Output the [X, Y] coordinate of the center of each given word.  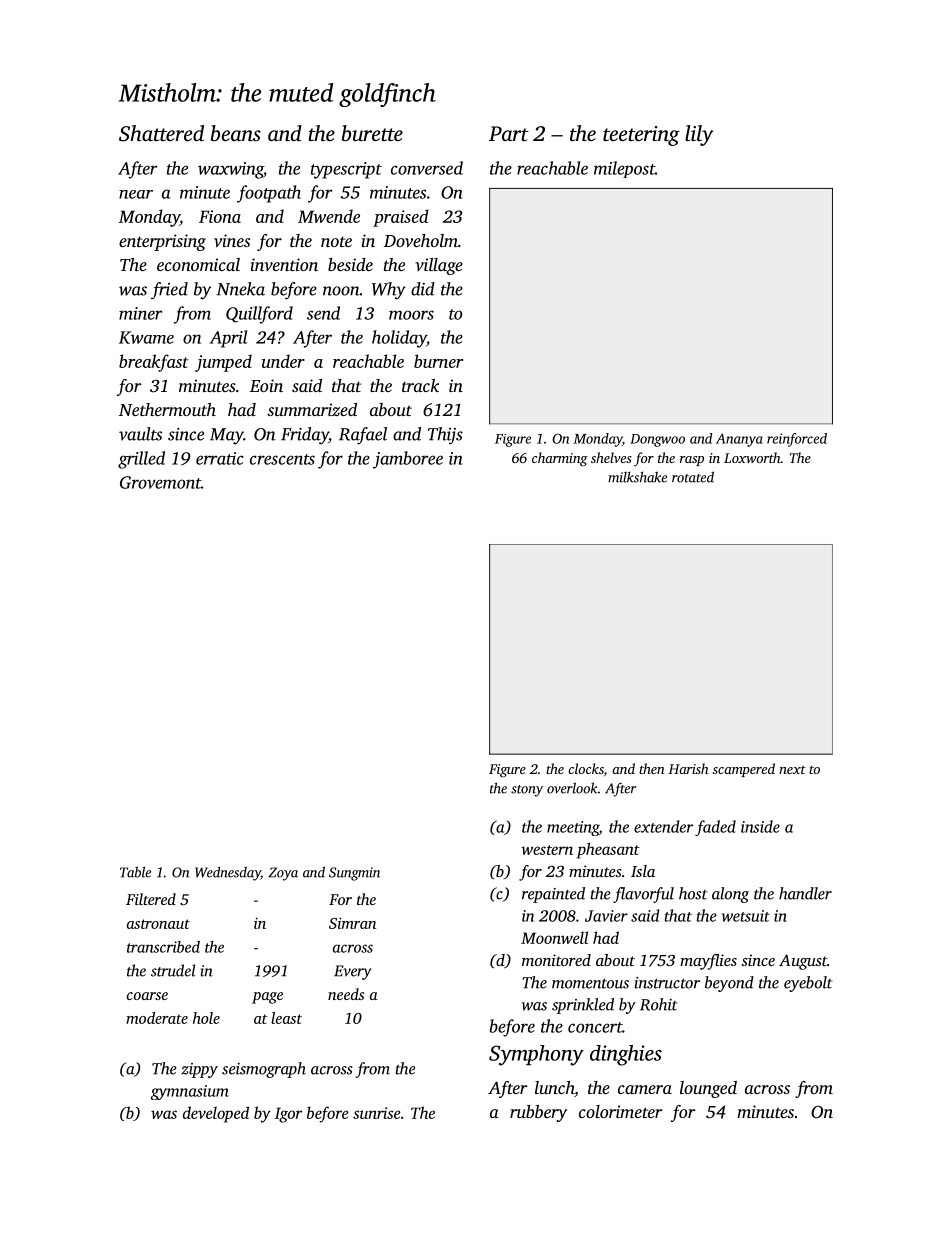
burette [372, 133]
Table [135, 872]
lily [699, 135]
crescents [282, 459]
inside [760, 826]
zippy [199, 1070]
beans [236, 133]
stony [527, 791]
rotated [693, 477]
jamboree [408, 460]
